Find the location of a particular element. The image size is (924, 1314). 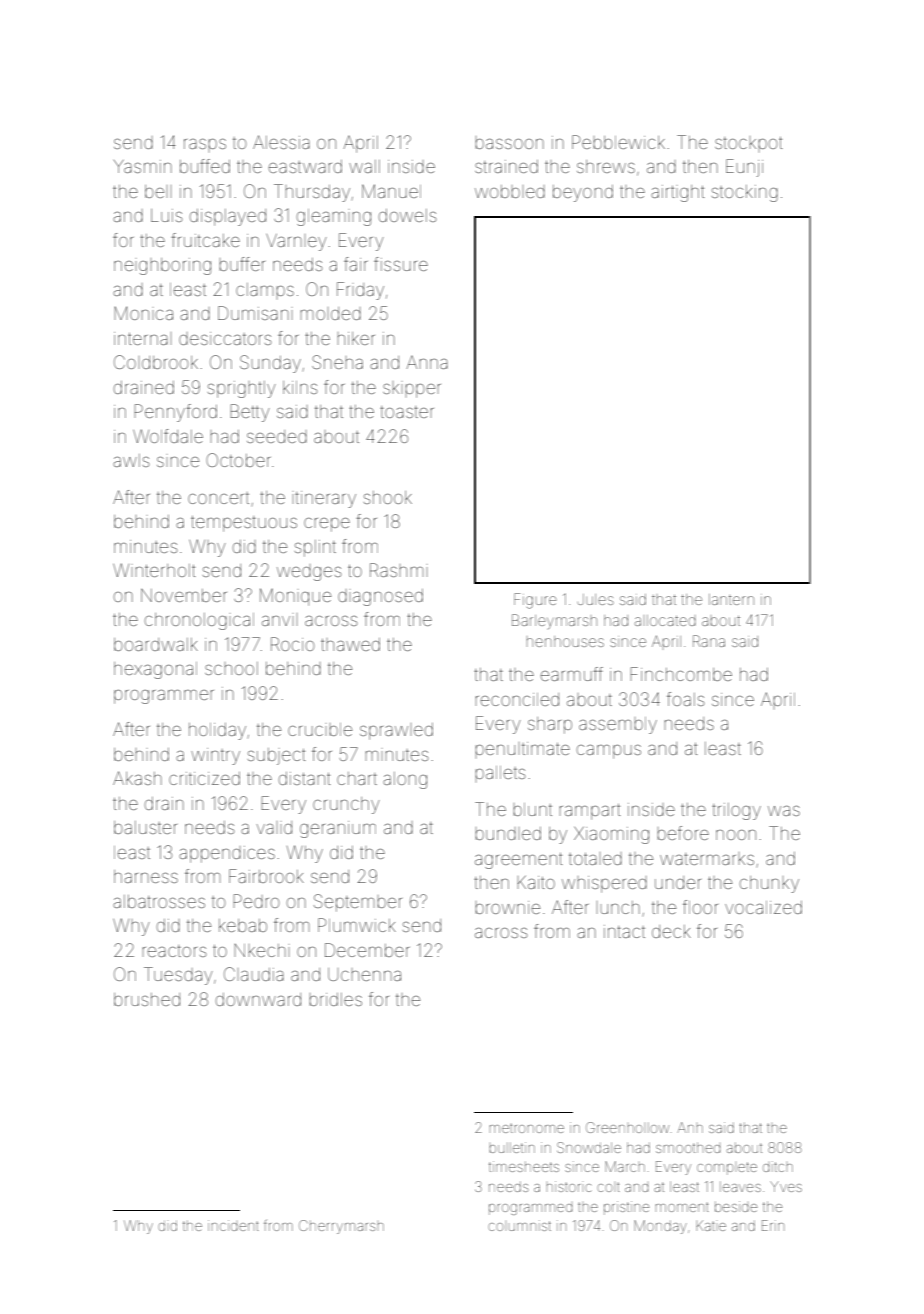

airtight is located at coordinates (678, 193).
